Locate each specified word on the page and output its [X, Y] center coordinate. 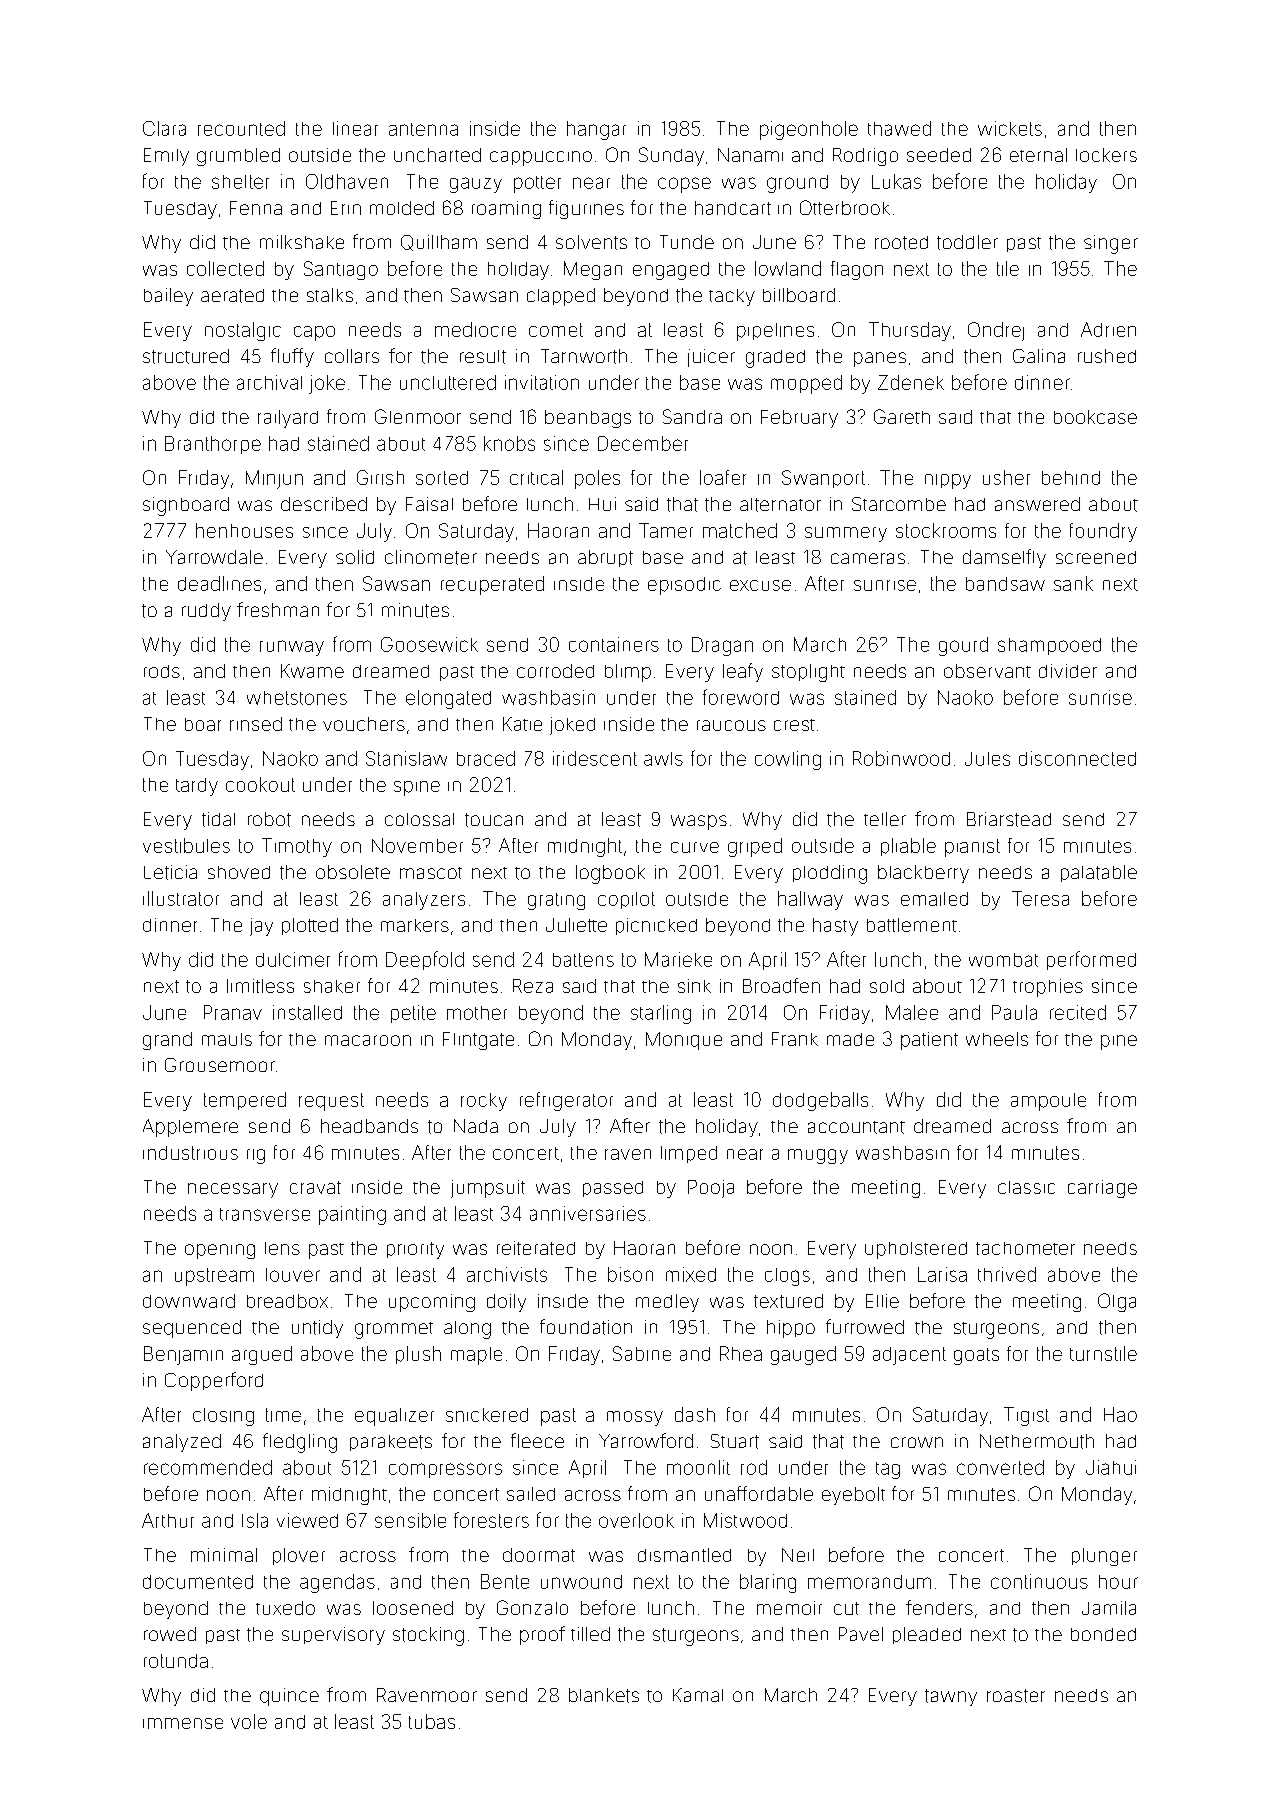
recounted [241, 128]
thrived [1007, 1274]
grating [556, 901]
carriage [1102, 1189]
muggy [818, 1156]
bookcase [1095, 417]
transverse [265, 1214]
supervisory [333, 1636]
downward [189, 1301]
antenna [423, 129]
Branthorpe [213, 445]
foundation [586, 1327]
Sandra [692, 416]
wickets [1010, 128]
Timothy [297, 847]
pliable [908, 847]
